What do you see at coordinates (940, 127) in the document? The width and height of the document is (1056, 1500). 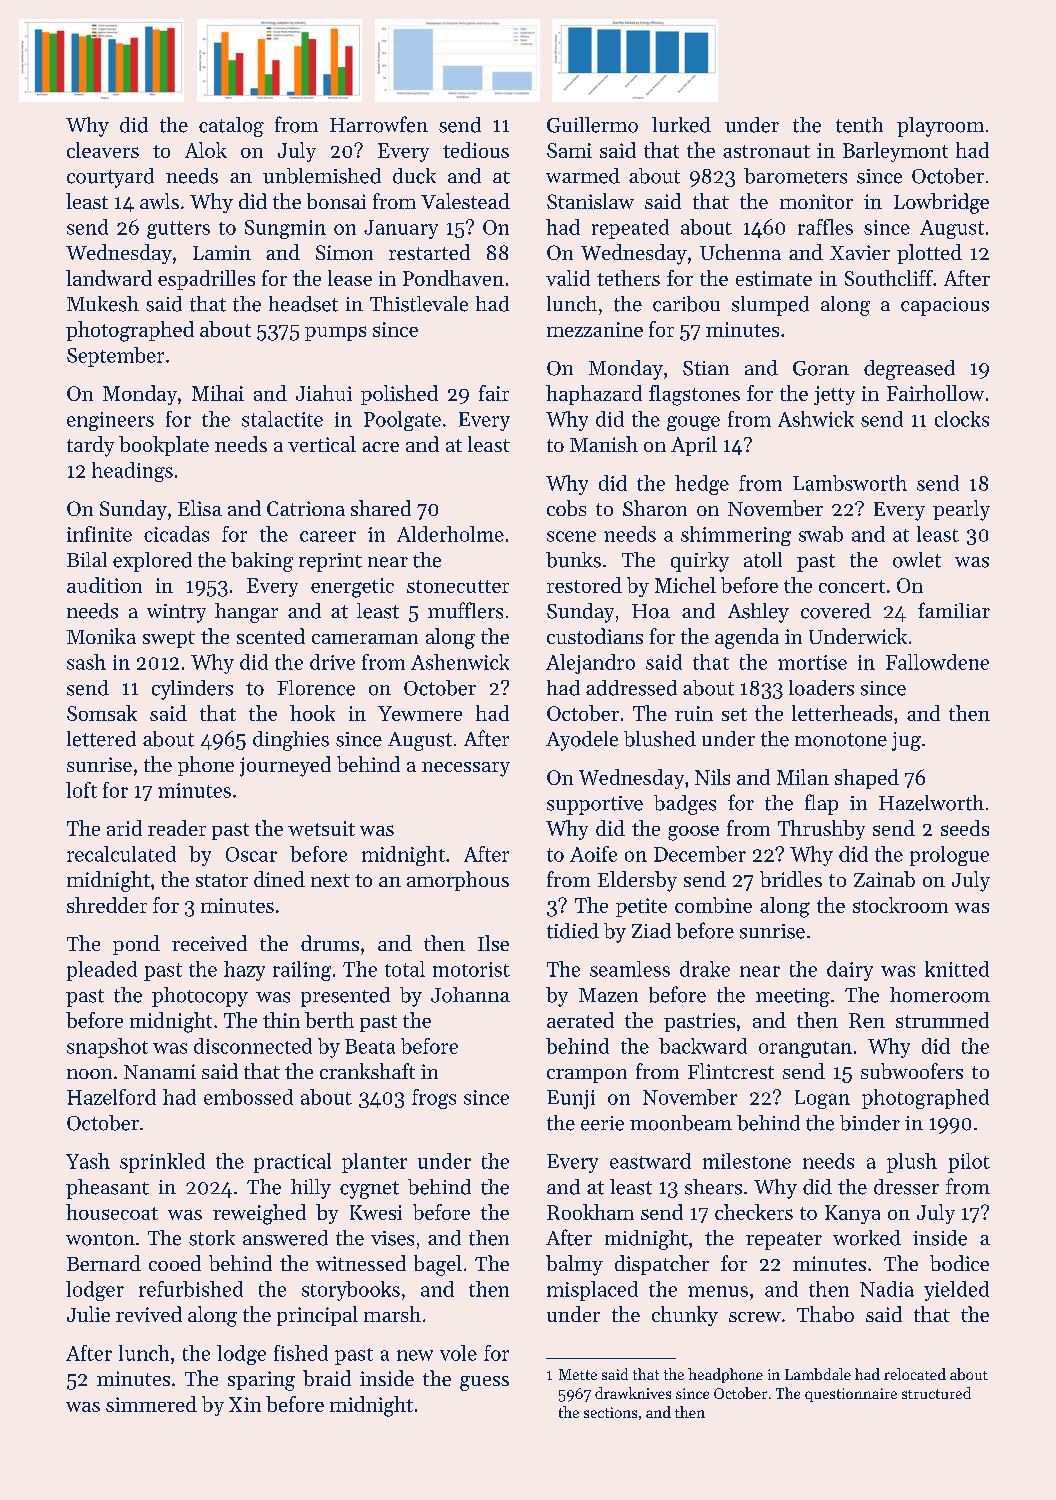 I see `playroom` at bounding box center [940, 127].
